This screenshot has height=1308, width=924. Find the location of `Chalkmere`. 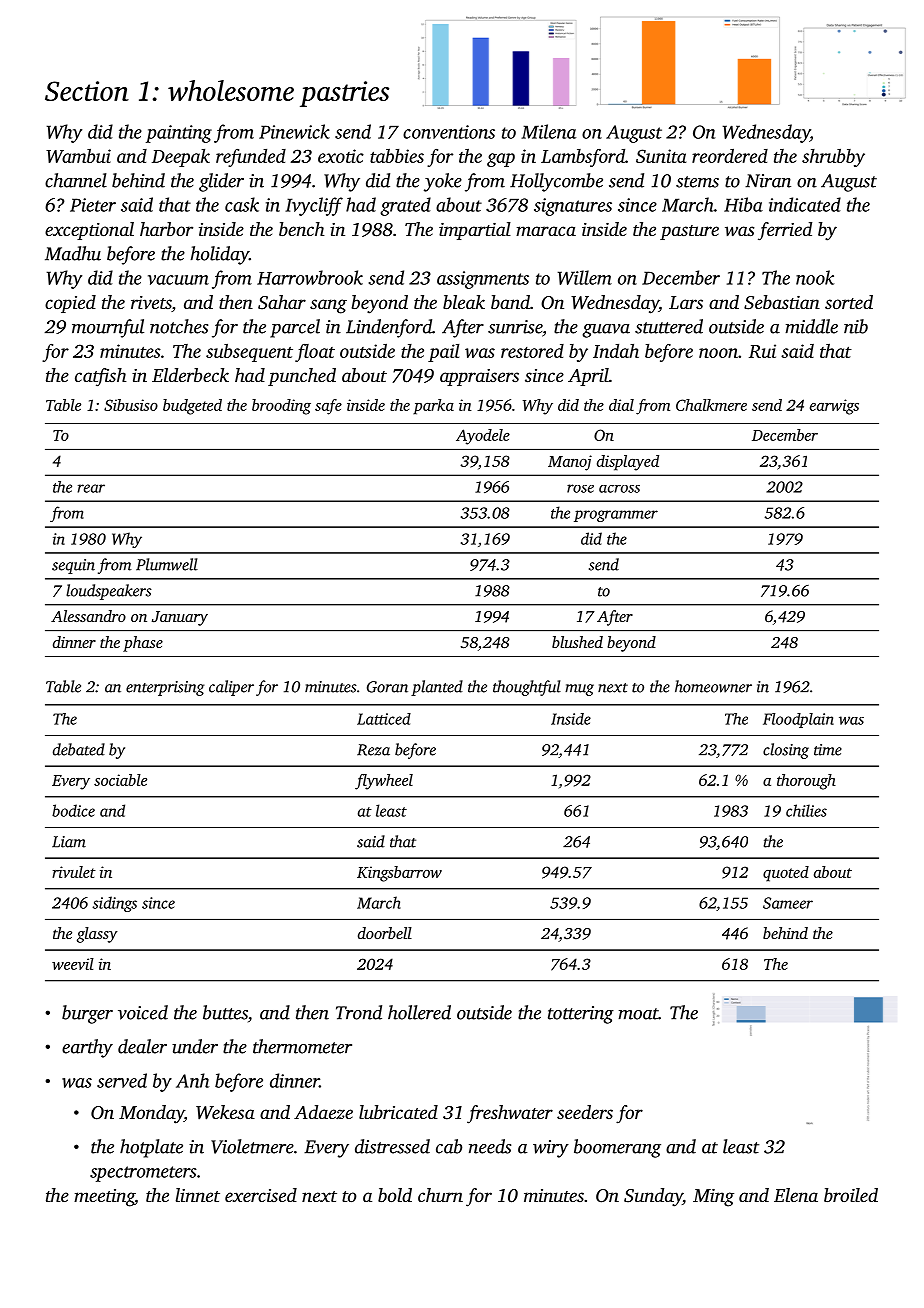

Chalkmere is located at coordinates (711, 405).
